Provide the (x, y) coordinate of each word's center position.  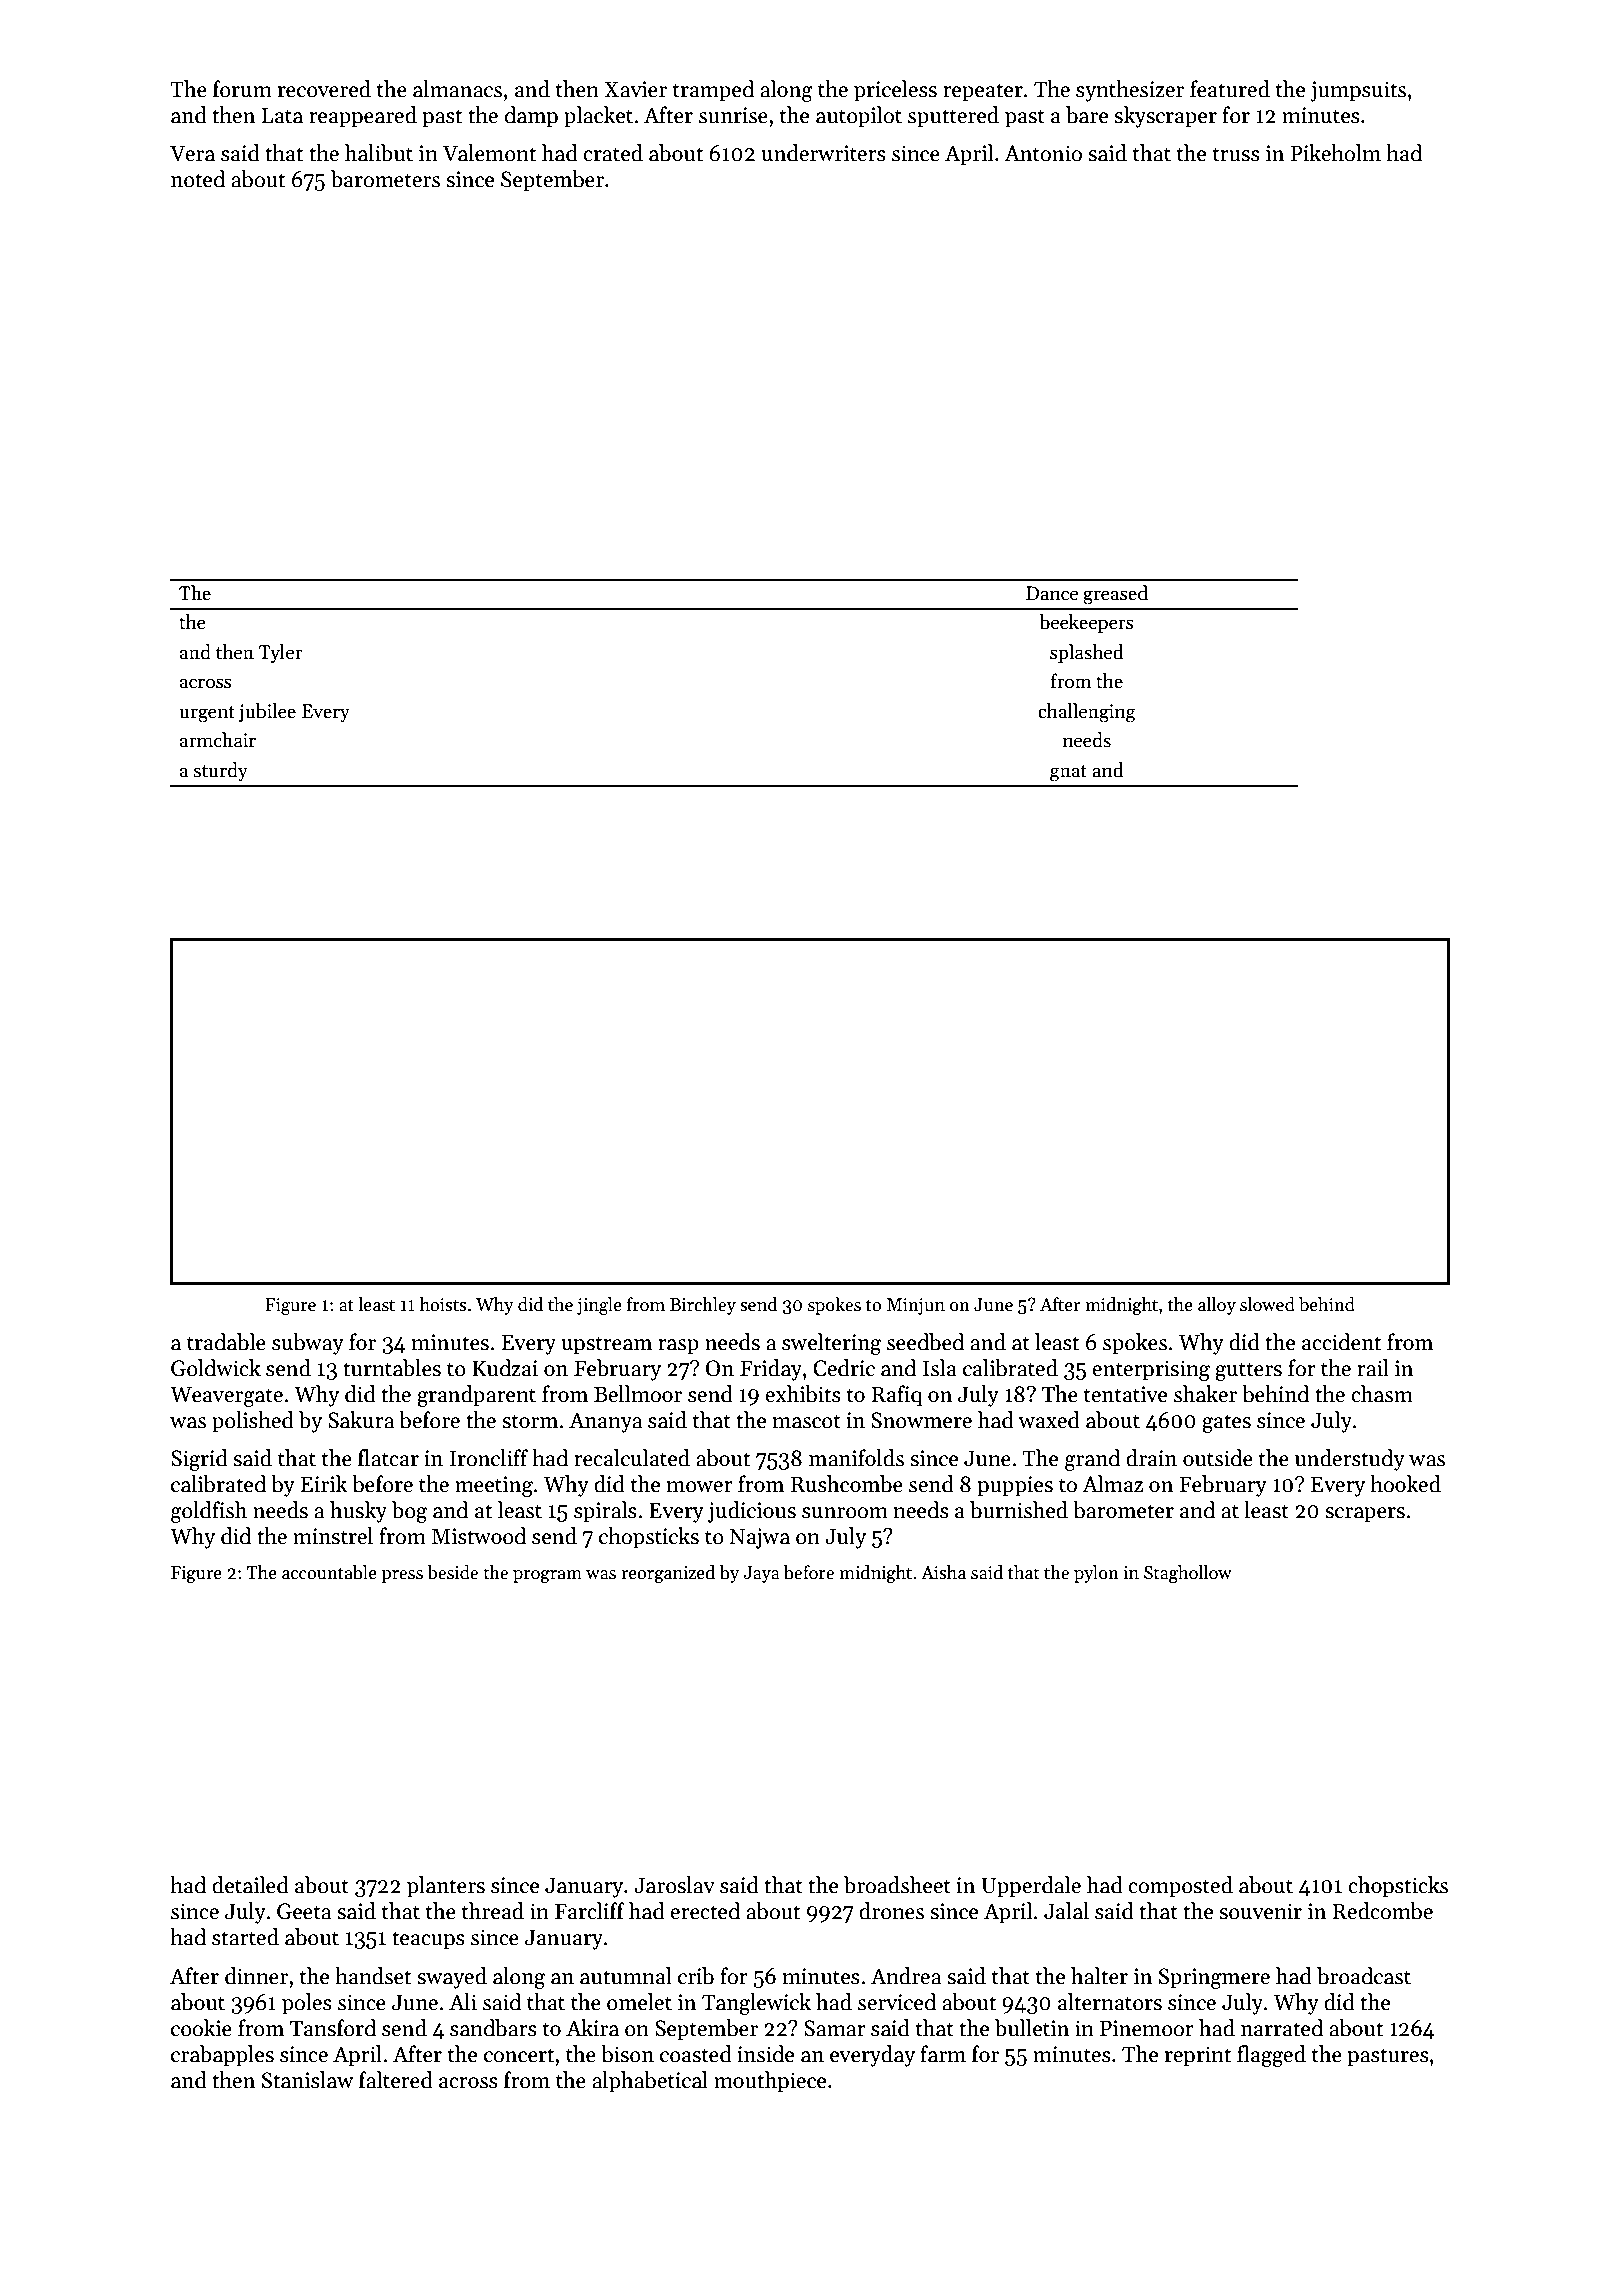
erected (705, 1911)
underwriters (824, 153)
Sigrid (199, 1460)
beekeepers (1086, 623)
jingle (599, 1306)
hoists (443, 1304)
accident (1341, 1342)
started (245, 1937)
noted (198, 179)
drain (1151, 1458)
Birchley (703, 1306)
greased (1115, 595)
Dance (1052, 593)
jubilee (267, 712)
